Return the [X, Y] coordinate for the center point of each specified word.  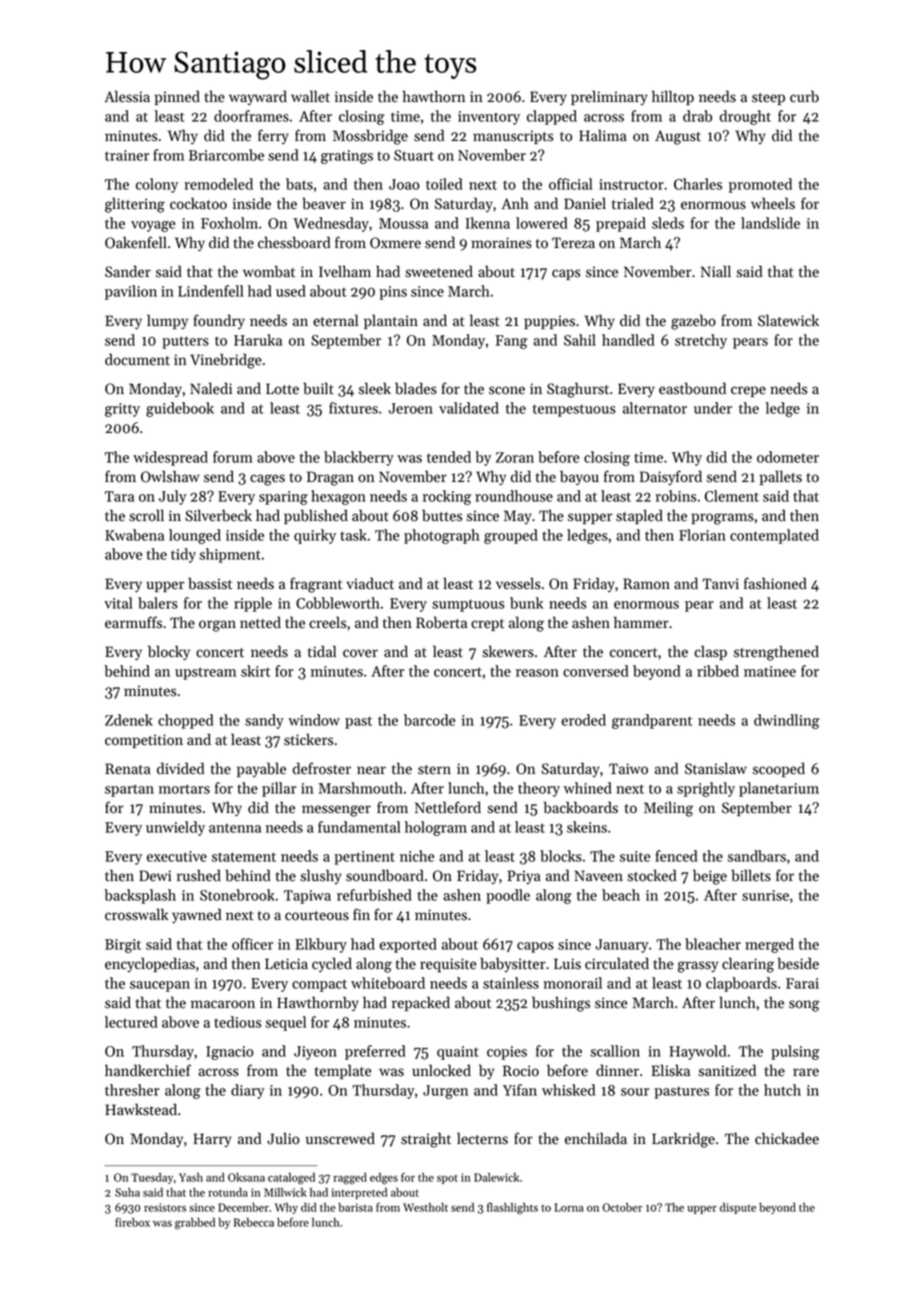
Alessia [127, 96]
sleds [668, 223]
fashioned [775, 583]
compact [319, 985]
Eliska [671, 1070]
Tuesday [152, 1178]
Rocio [521, 1071]
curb [804, 96]
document [137, 359]
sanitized [727, 1070]
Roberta [441, 622]
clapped [552, 117]
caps [566, 274]
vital [118, 603]
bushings [561, 1004]
